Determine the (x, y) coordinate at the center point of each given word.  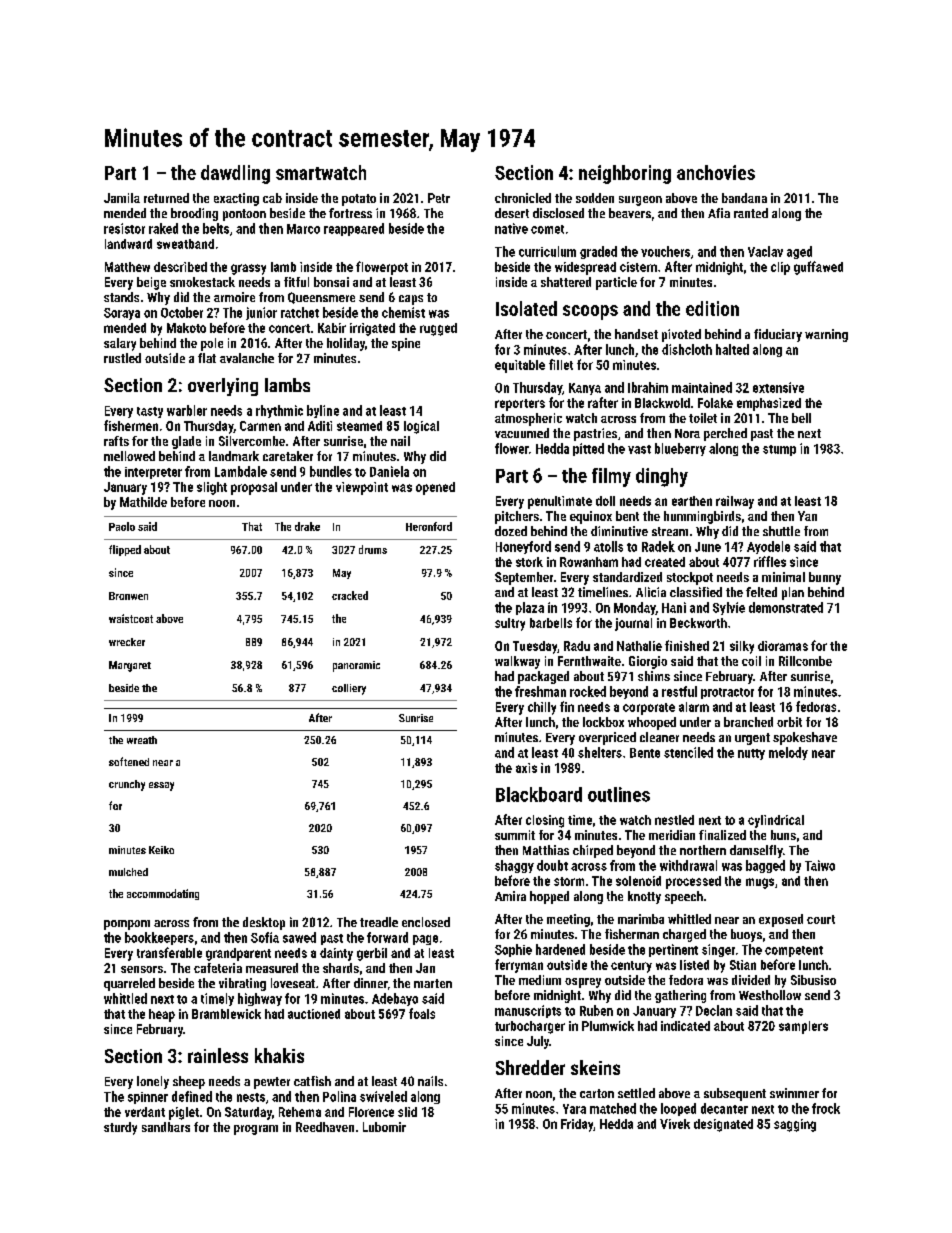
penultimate (560, 502)
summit (515, 835)
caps (411, 300)
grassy (248, 269)
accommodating (163, 894)
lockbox (603, 722)
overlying (223, 387)
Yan (807, 516)
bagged (765, 866)
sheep (189, 1082)
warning (826, 335)
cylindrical (776, 821)
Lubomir (384, 1127)
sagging (795, 1125)
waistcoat (131, 618)
